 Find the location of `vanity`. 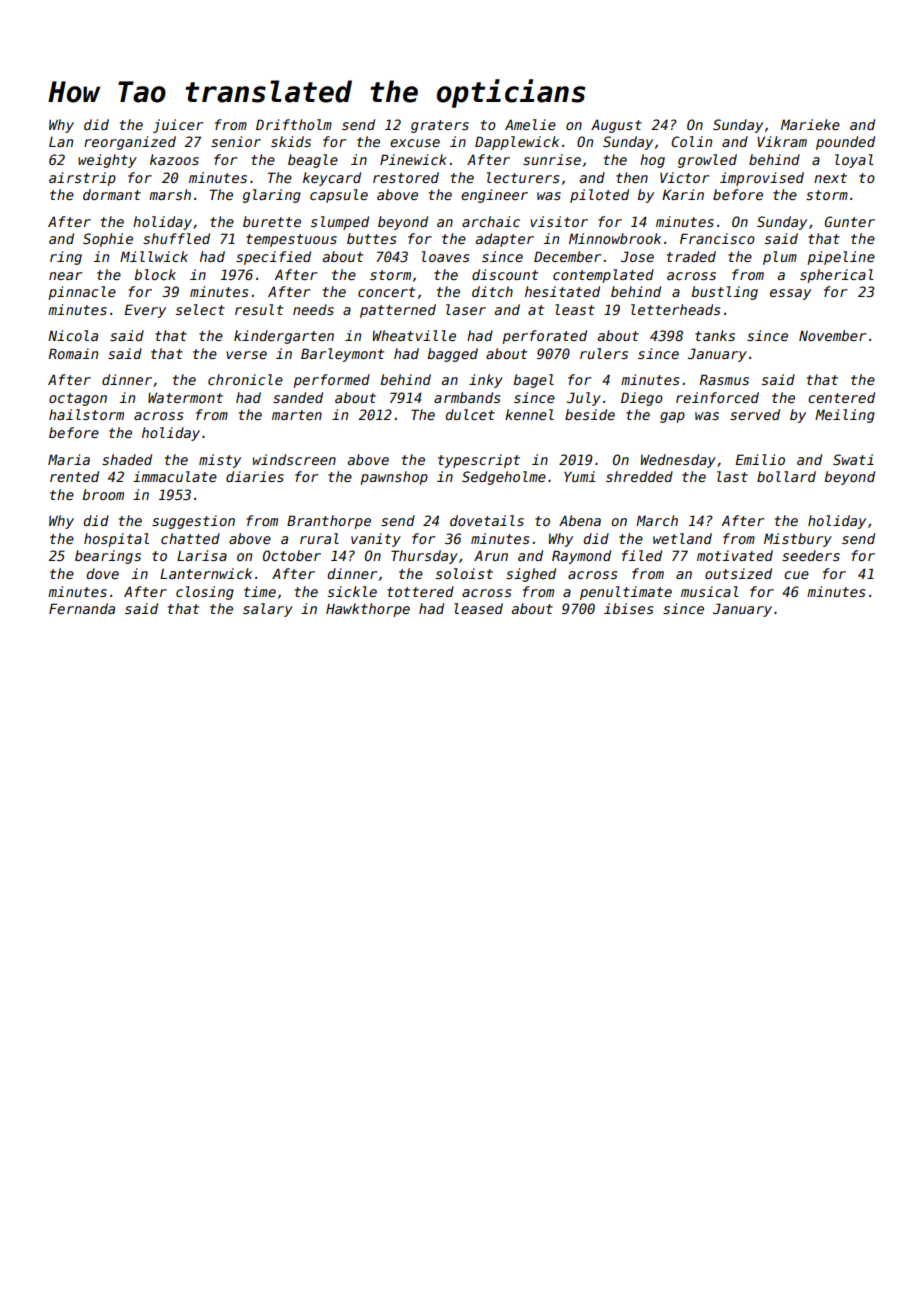

vanity is located at coordinates (376, 540).
